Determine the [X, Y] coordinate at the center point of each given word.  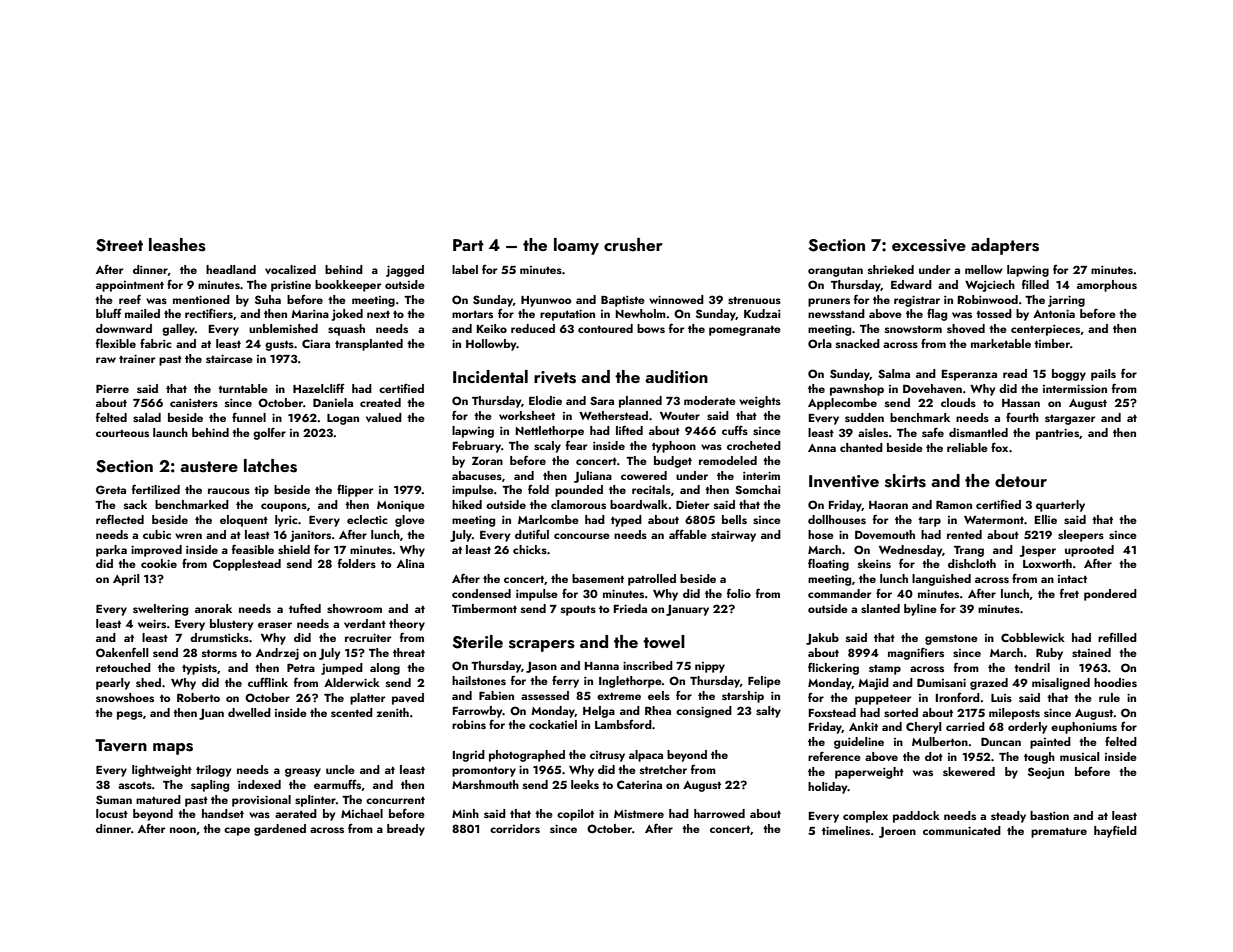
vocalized [290, 269]
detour [1021, 480]
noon [183, 830]
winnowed [676, 299]
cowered [644, 475]
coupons [284, 507]
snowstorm [913, 329]
